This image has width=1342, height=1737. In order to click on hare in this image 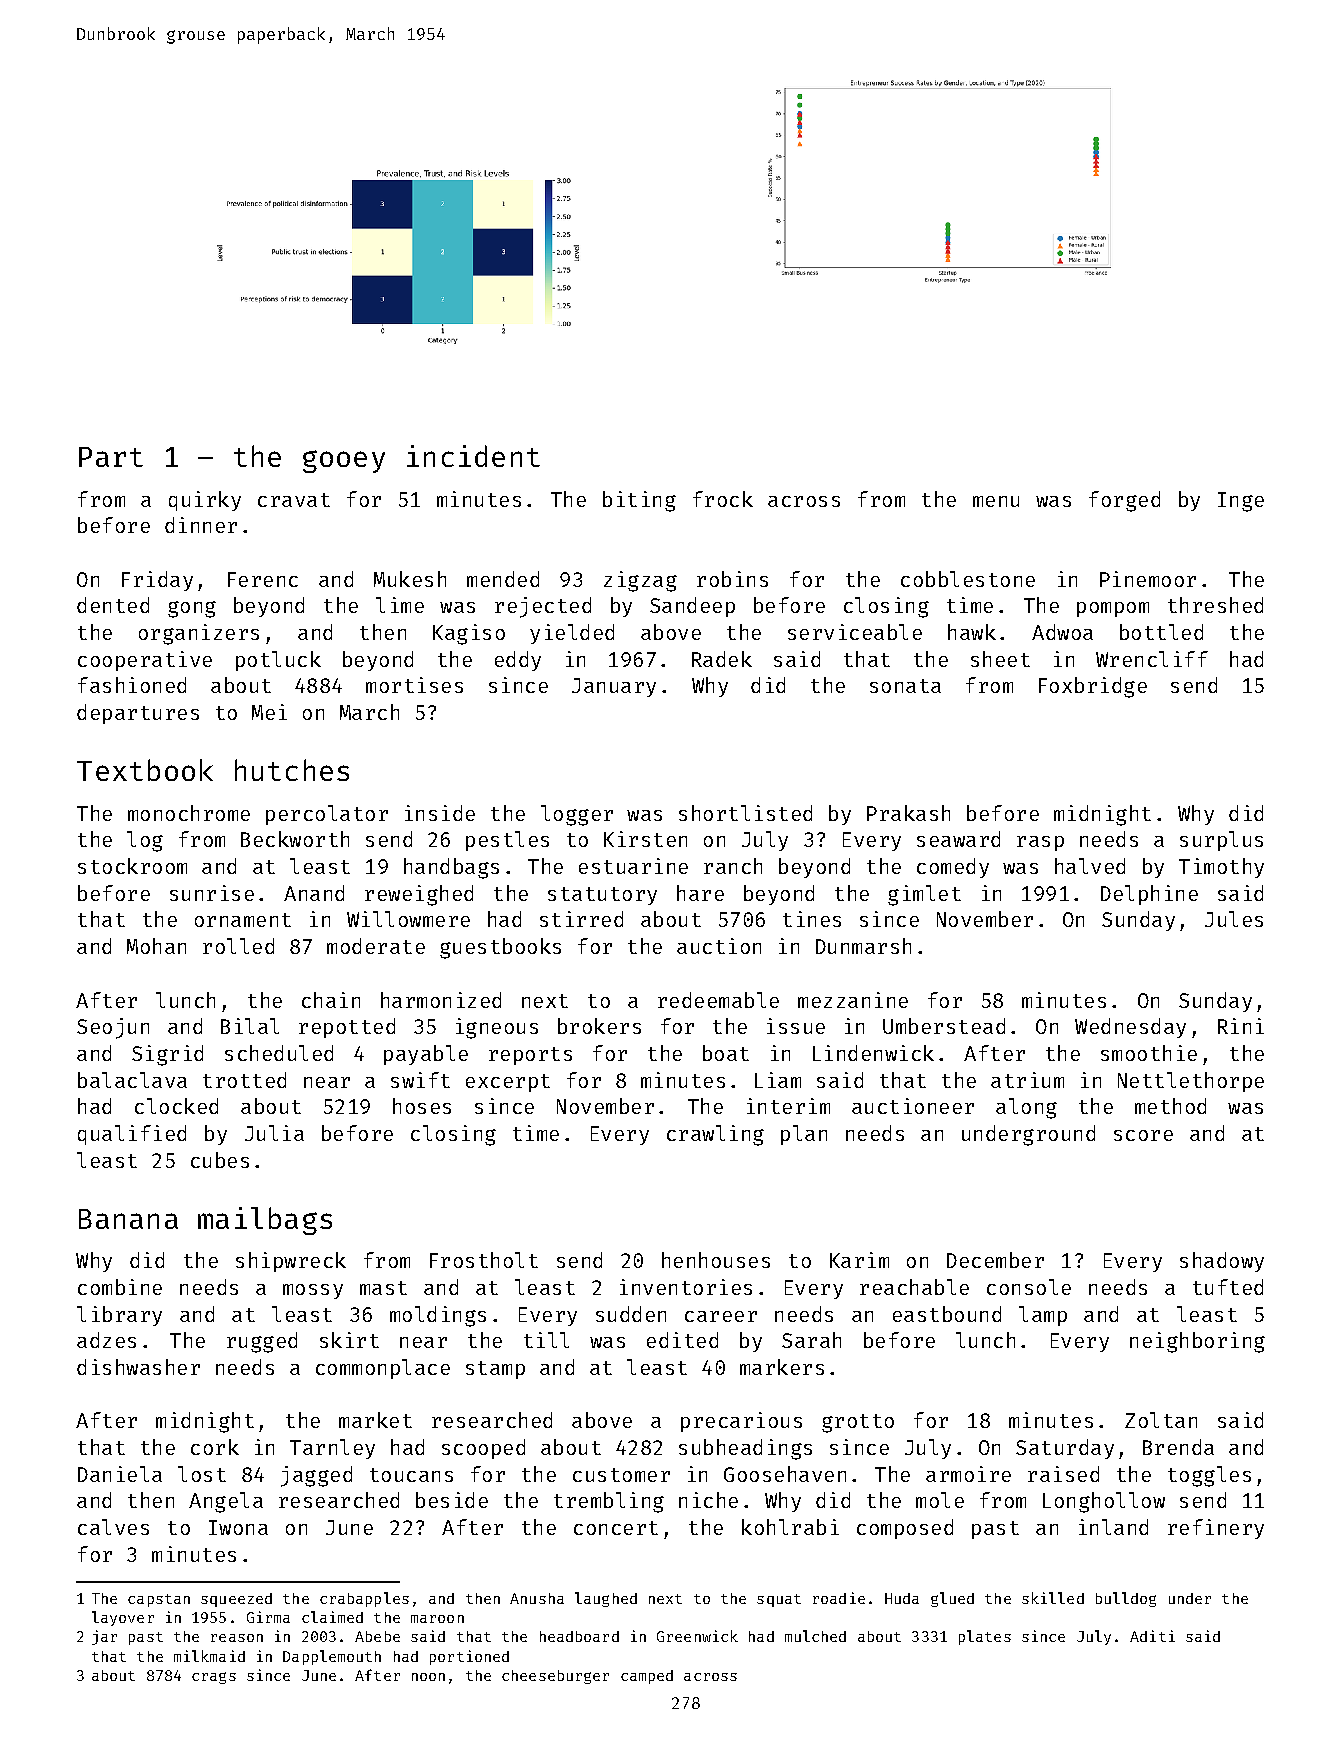, I will do `click(700, 893)`.
